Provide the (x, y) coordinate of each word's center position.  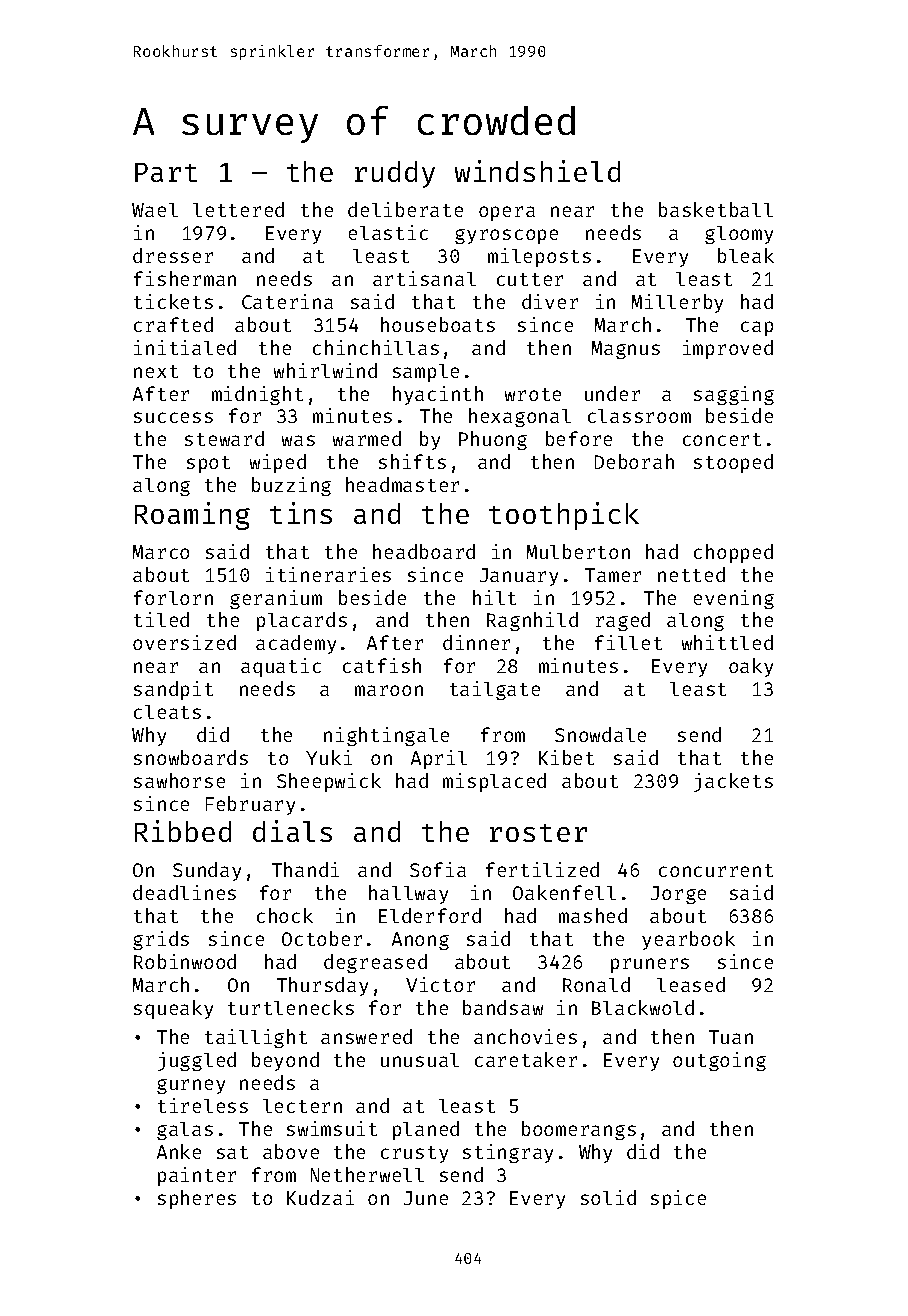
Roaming (192, 516)
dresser (173, 255)
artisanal (424, 278)
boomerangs (579, 1130)
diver (550, 301)
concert (722, 439)
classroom (639, 416)
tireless (203, 1105)
